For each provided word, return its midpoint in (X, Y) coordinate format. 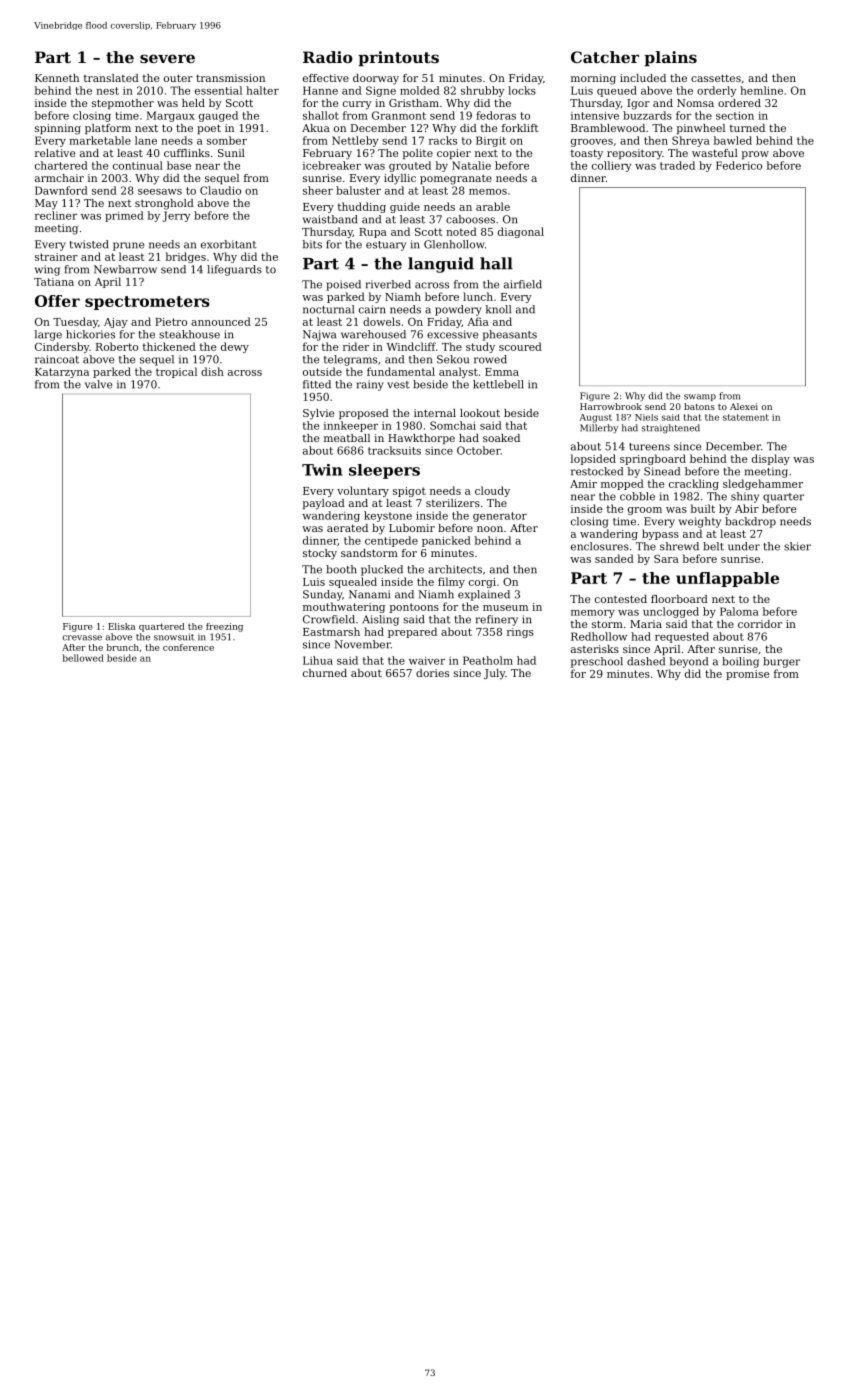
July (494, 674)
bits (312, 244)
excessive (452, 334)
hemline (761, 90)
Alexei (744, 406)
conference (188, 647)
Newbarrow (125, 269)
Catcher (605, 57)
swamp (700, 397)
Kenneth (57, 78)
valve (98, 384)
